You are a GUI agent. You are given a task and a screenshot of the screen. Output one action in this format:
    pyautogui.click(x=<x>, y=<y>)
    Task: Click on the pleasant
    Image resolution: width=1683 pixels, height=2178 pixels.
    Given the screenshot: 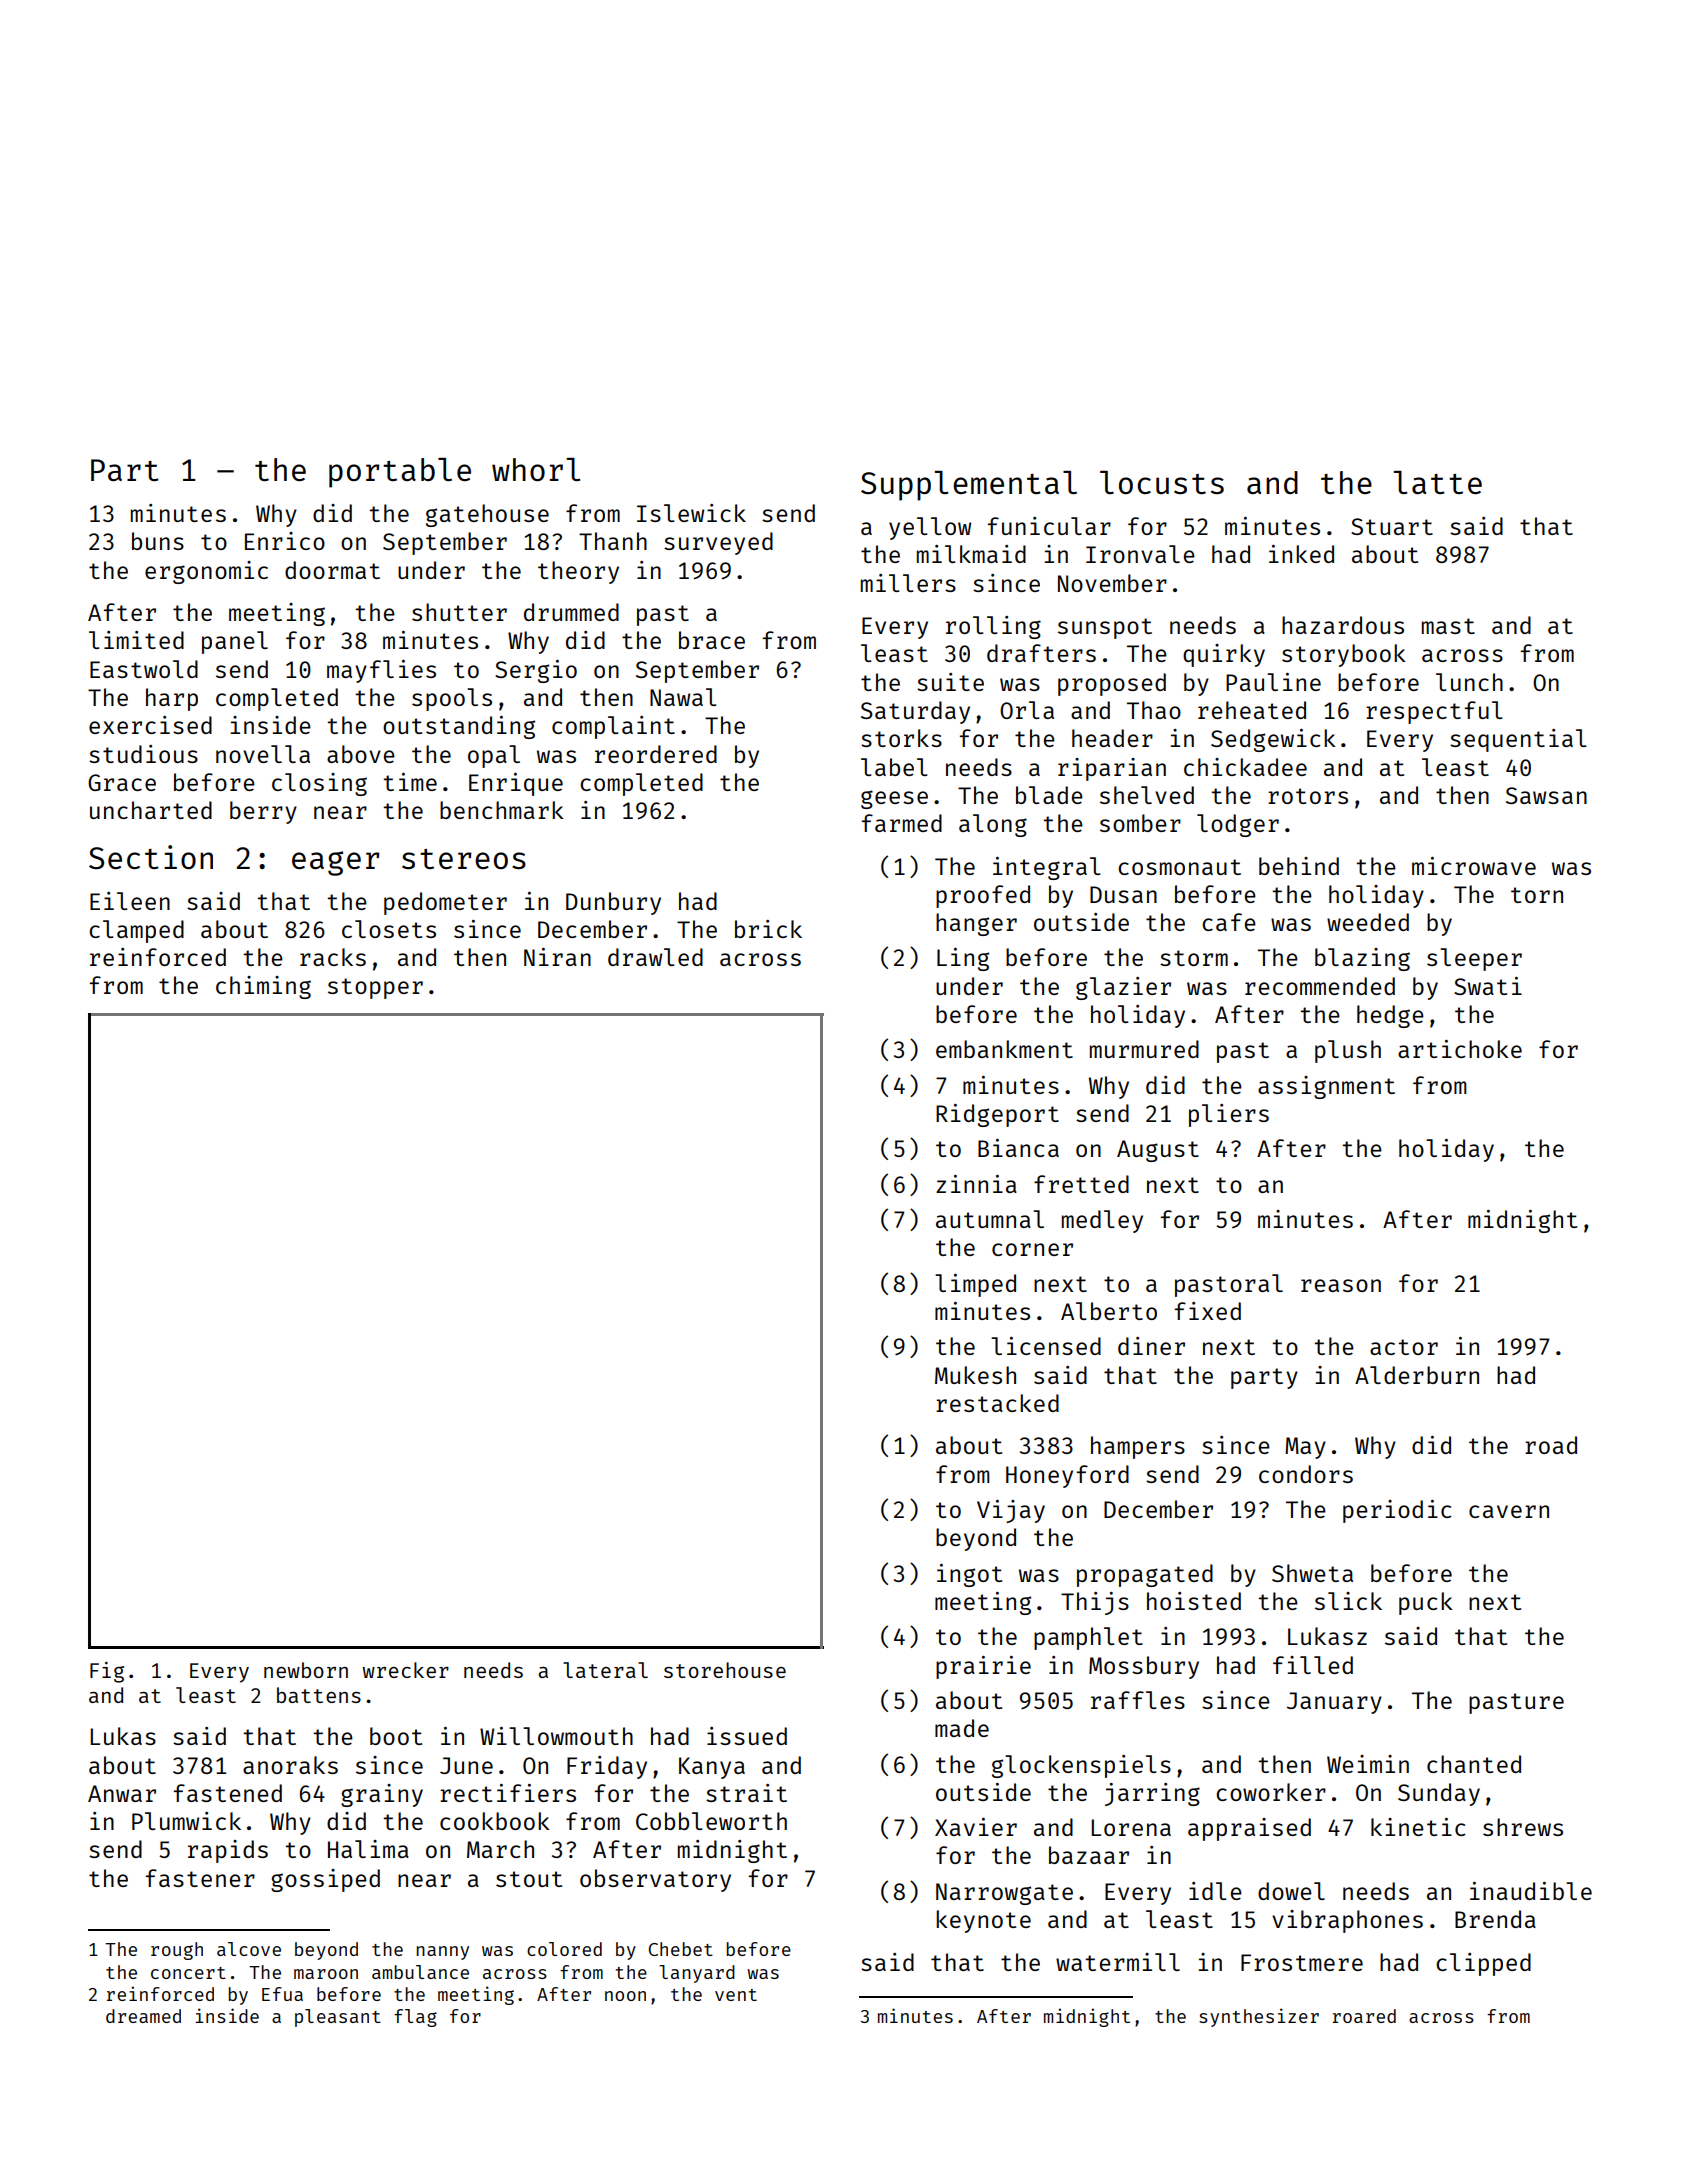 What is the action you would take?
    pyautogui.click(x=338, y=2018)
